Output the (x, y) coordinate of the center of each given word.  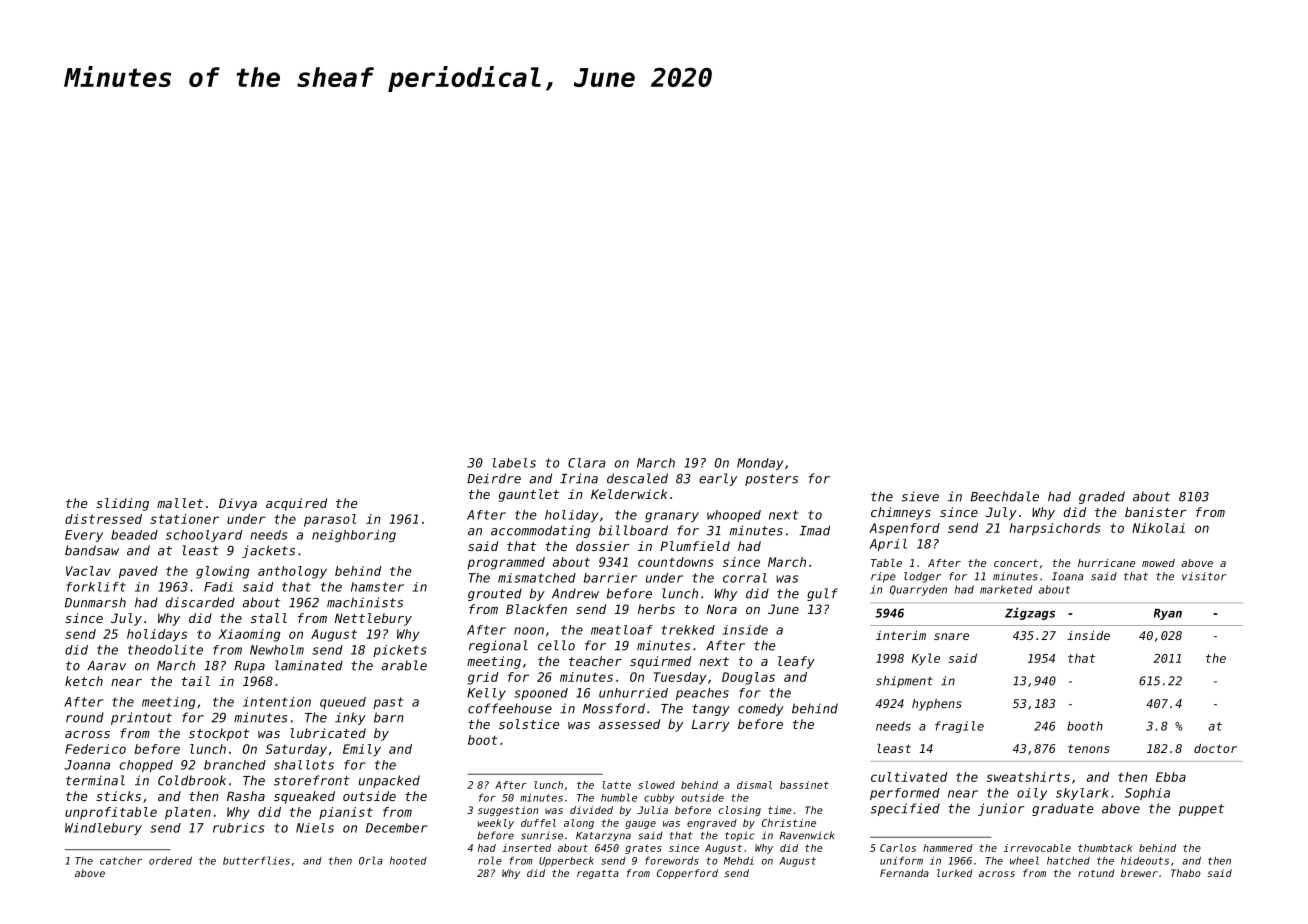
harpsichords (1055, 529)
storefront (312, 780)
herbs (656, 609)
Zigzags (1030, 613)
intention (277, 702)
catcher (121, 861)
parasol (330, 520)
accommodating (540, 531)
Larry (711, 725)
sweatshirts (1028, 777)
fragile (959, 727)
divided (591, 810)
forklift (96, 587)
